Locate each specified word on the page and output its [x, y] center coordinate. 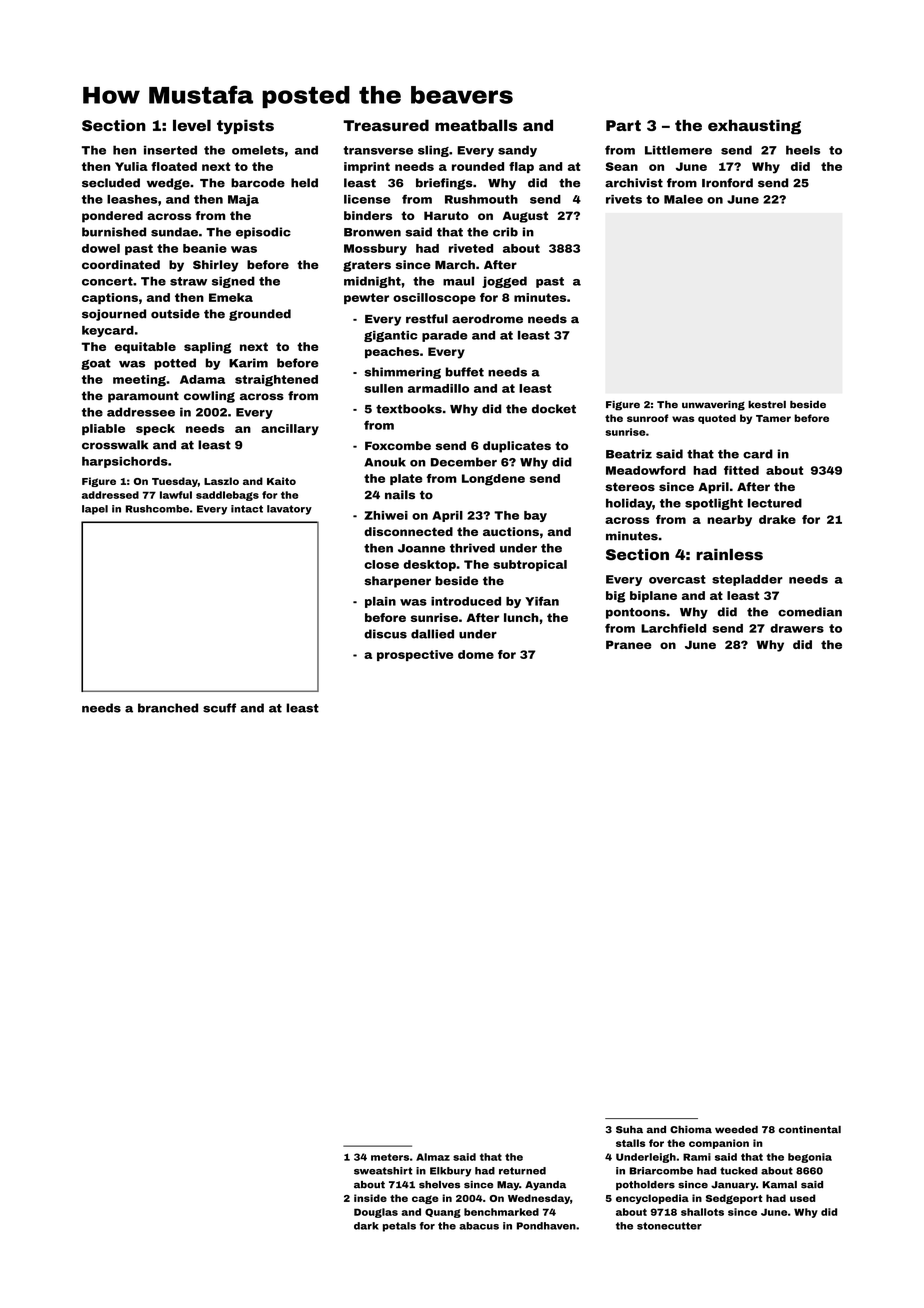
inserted [170, 150]
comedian [810, 612]
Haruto [446, 215]
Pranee [629, 644]
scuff [219, 708]
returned [522, 1171]
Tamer [773, 418]
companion [719, 1144]
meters [390, 1157]
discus [385, 634]
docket [554, 409]
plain [380, 602]
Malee [683, 199]
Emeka [231, 297]
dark [366, 1226]
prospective [415, 655]
